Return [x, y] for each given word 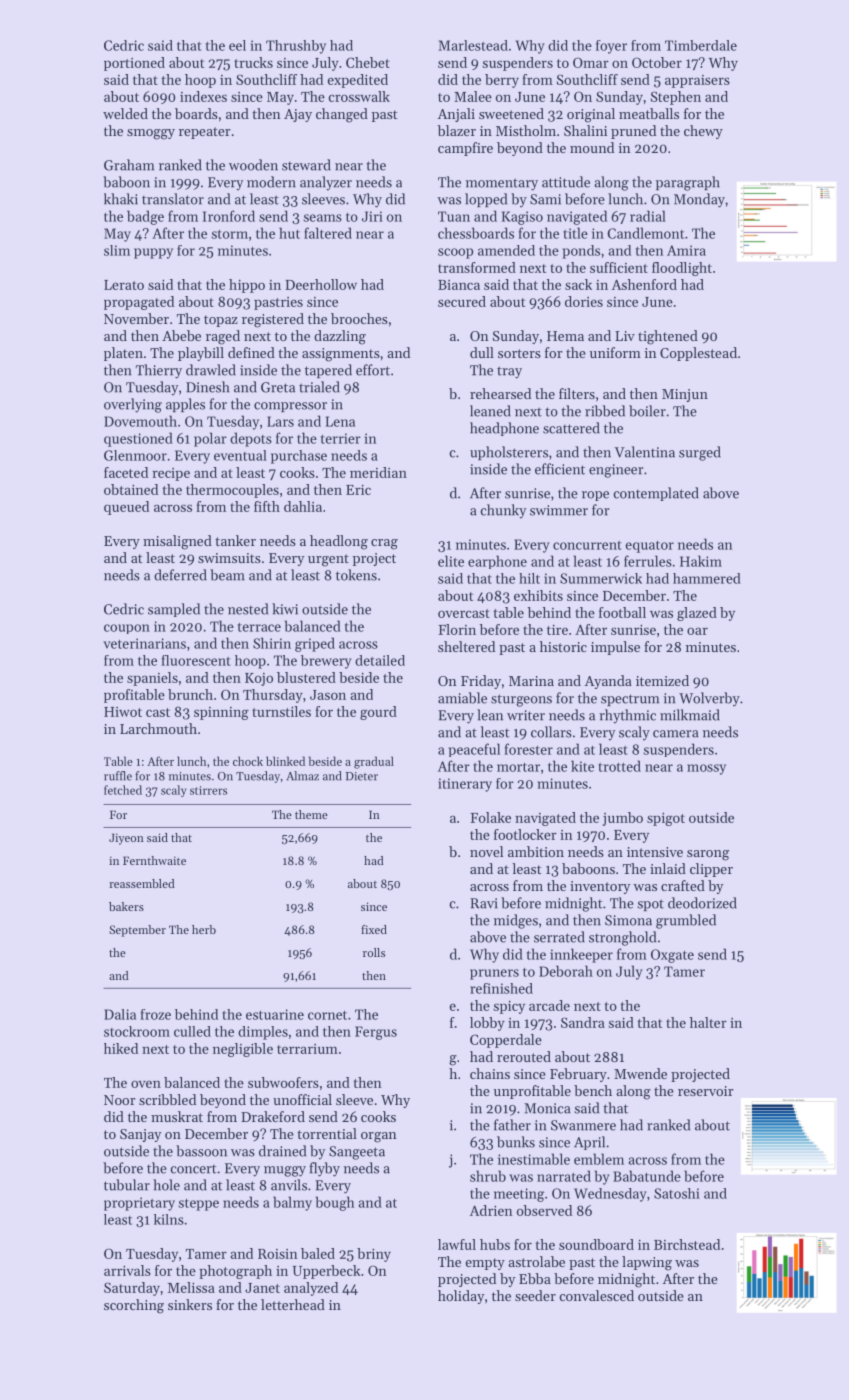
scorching [134, 1306]
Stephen [676, 98]
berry [502, 81]
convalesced [597, 1295]
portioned [134, 64]
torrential [327, 1133]
